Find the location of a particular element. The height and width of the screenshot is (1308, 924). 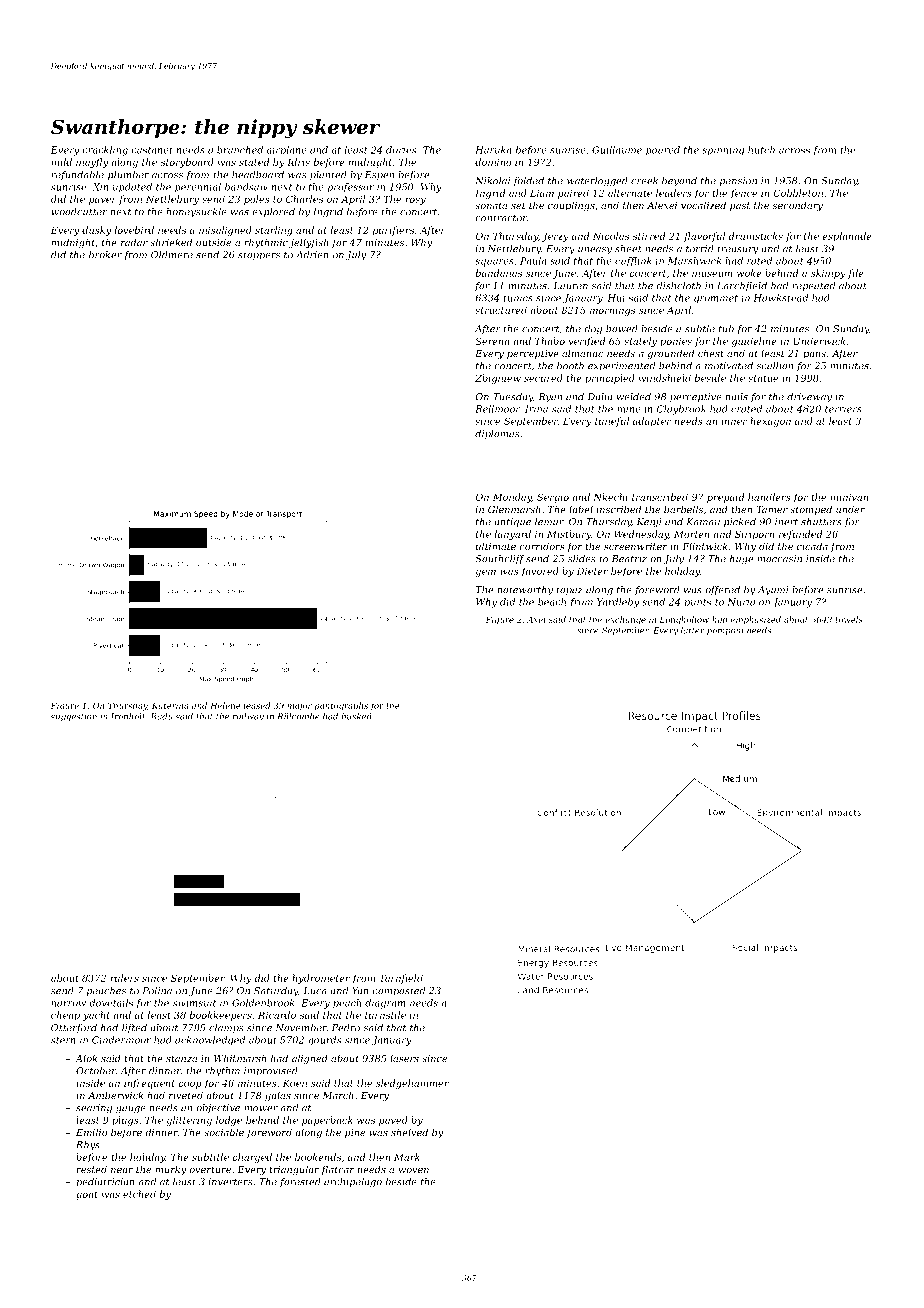

transcribed is located at coordinates (660, 497).
